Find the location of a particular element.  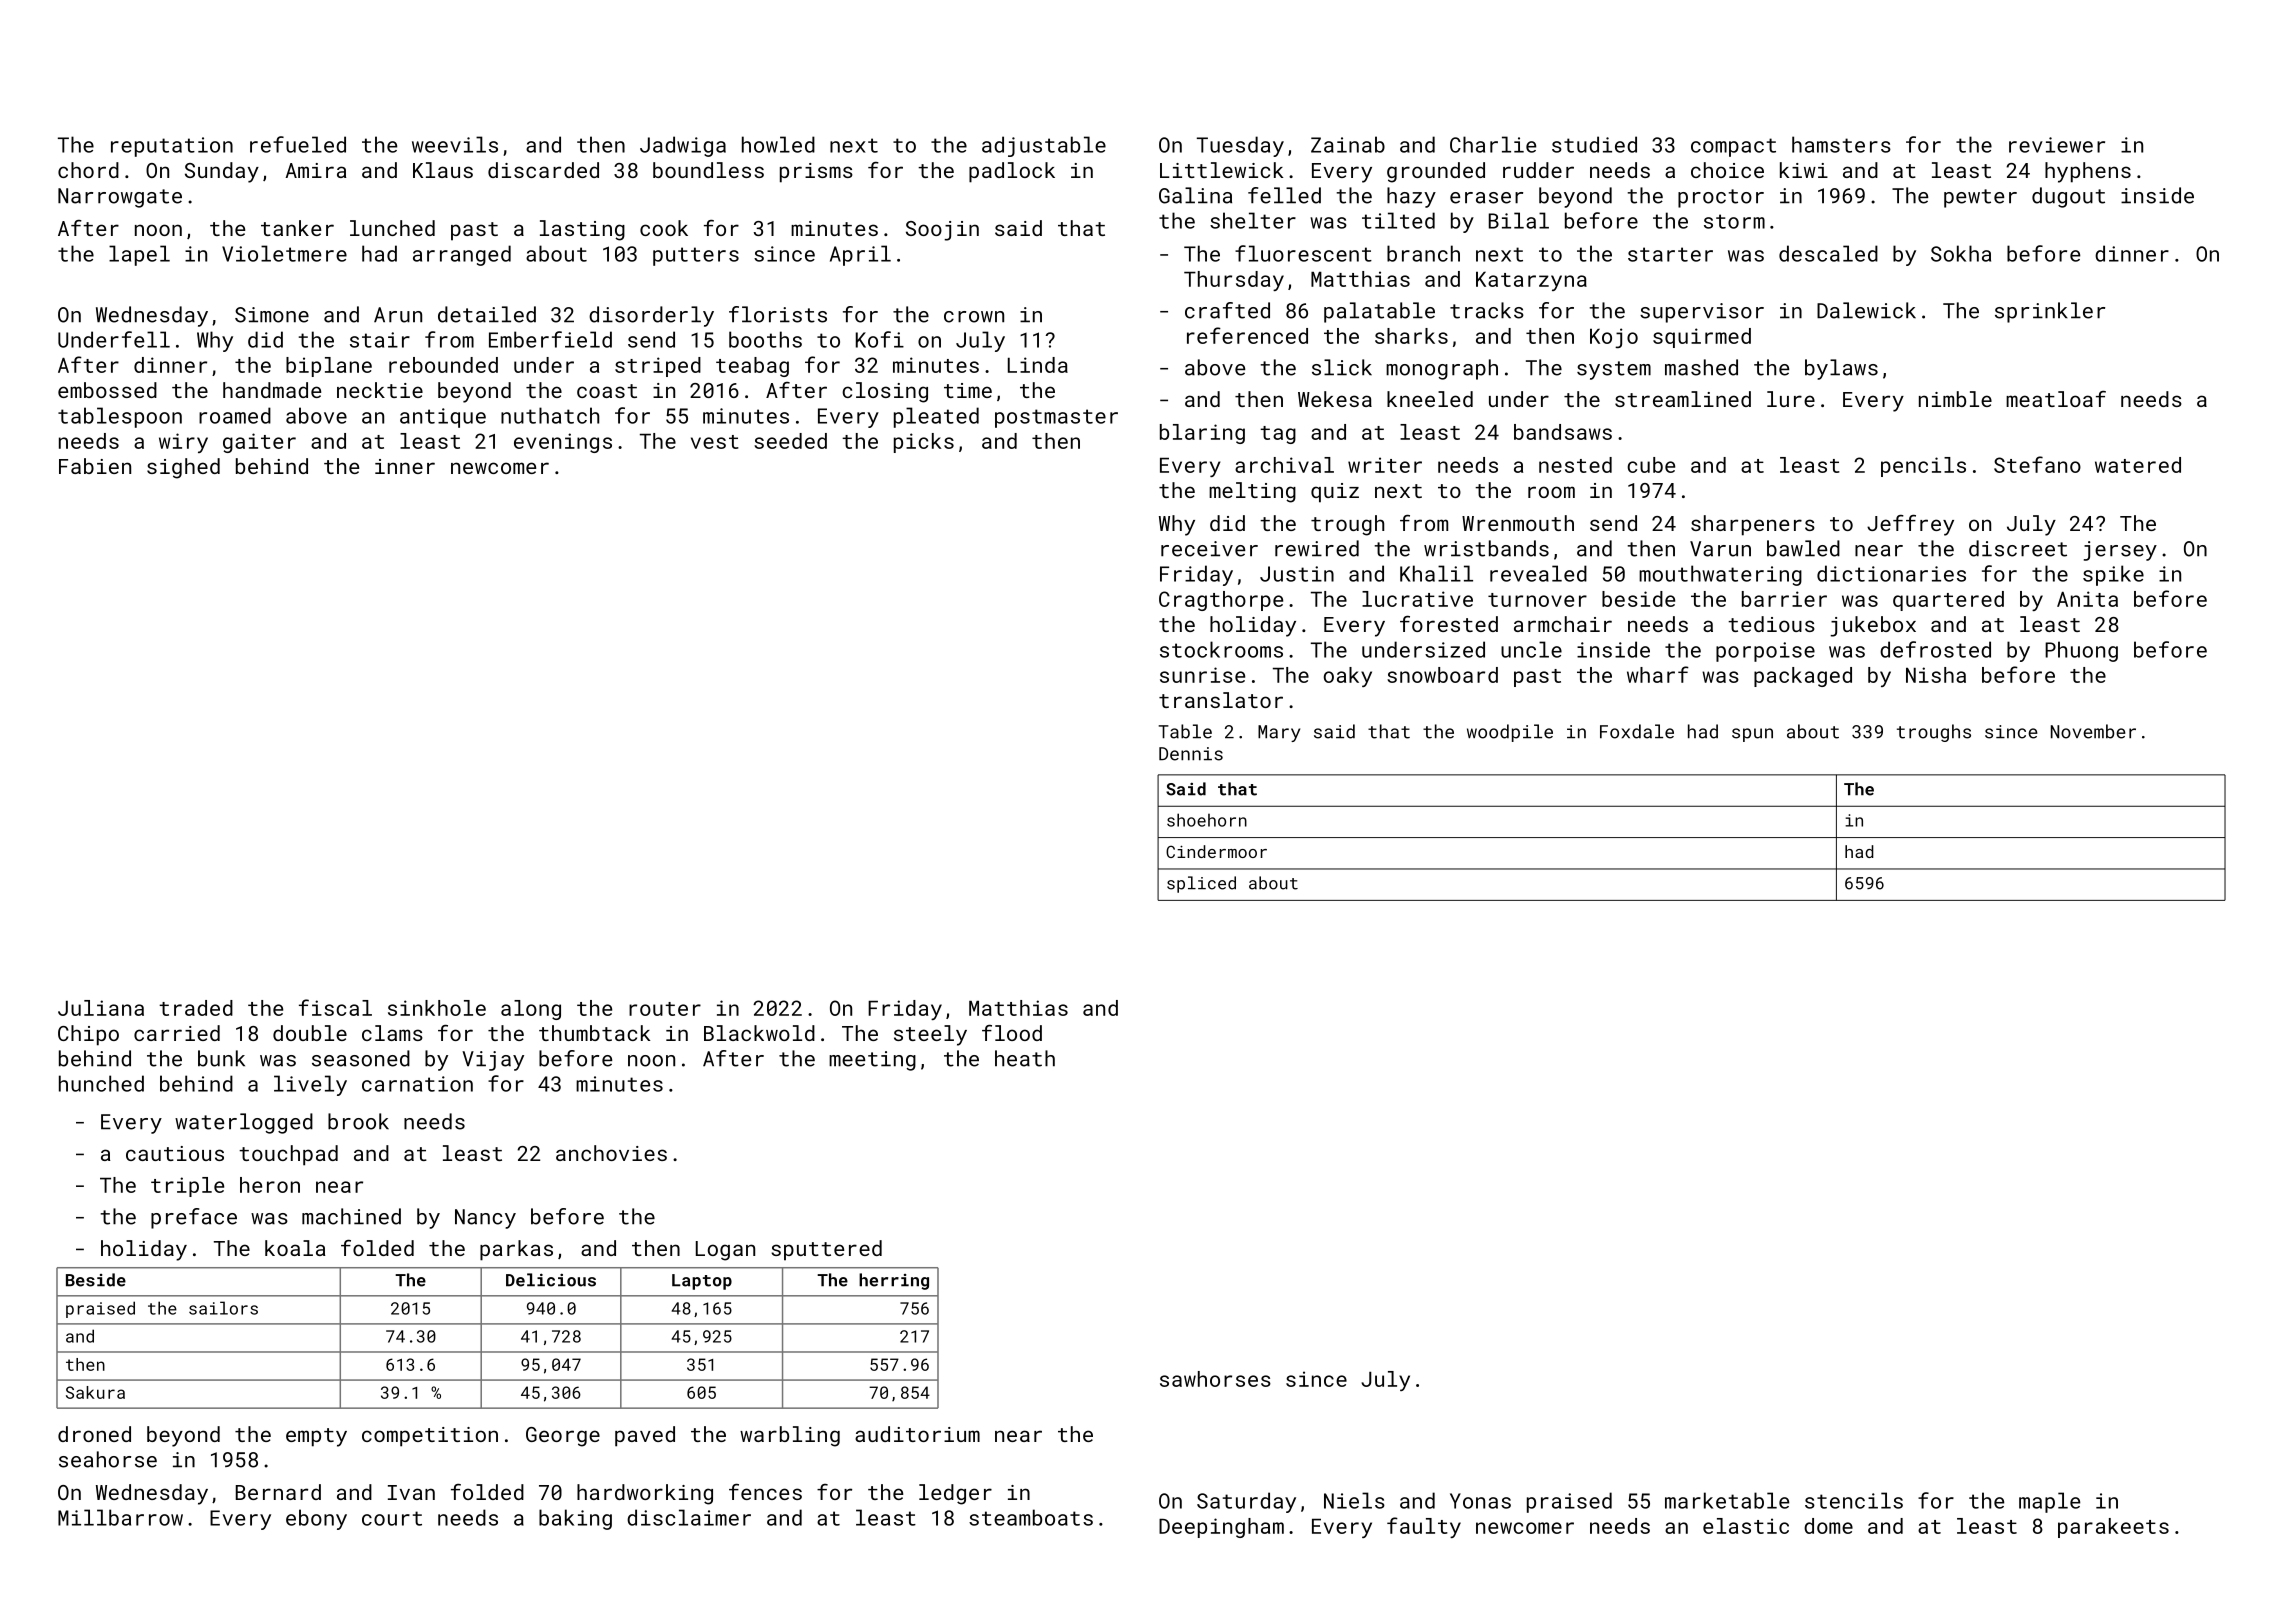

George is located at coordinates (563, 1437).
